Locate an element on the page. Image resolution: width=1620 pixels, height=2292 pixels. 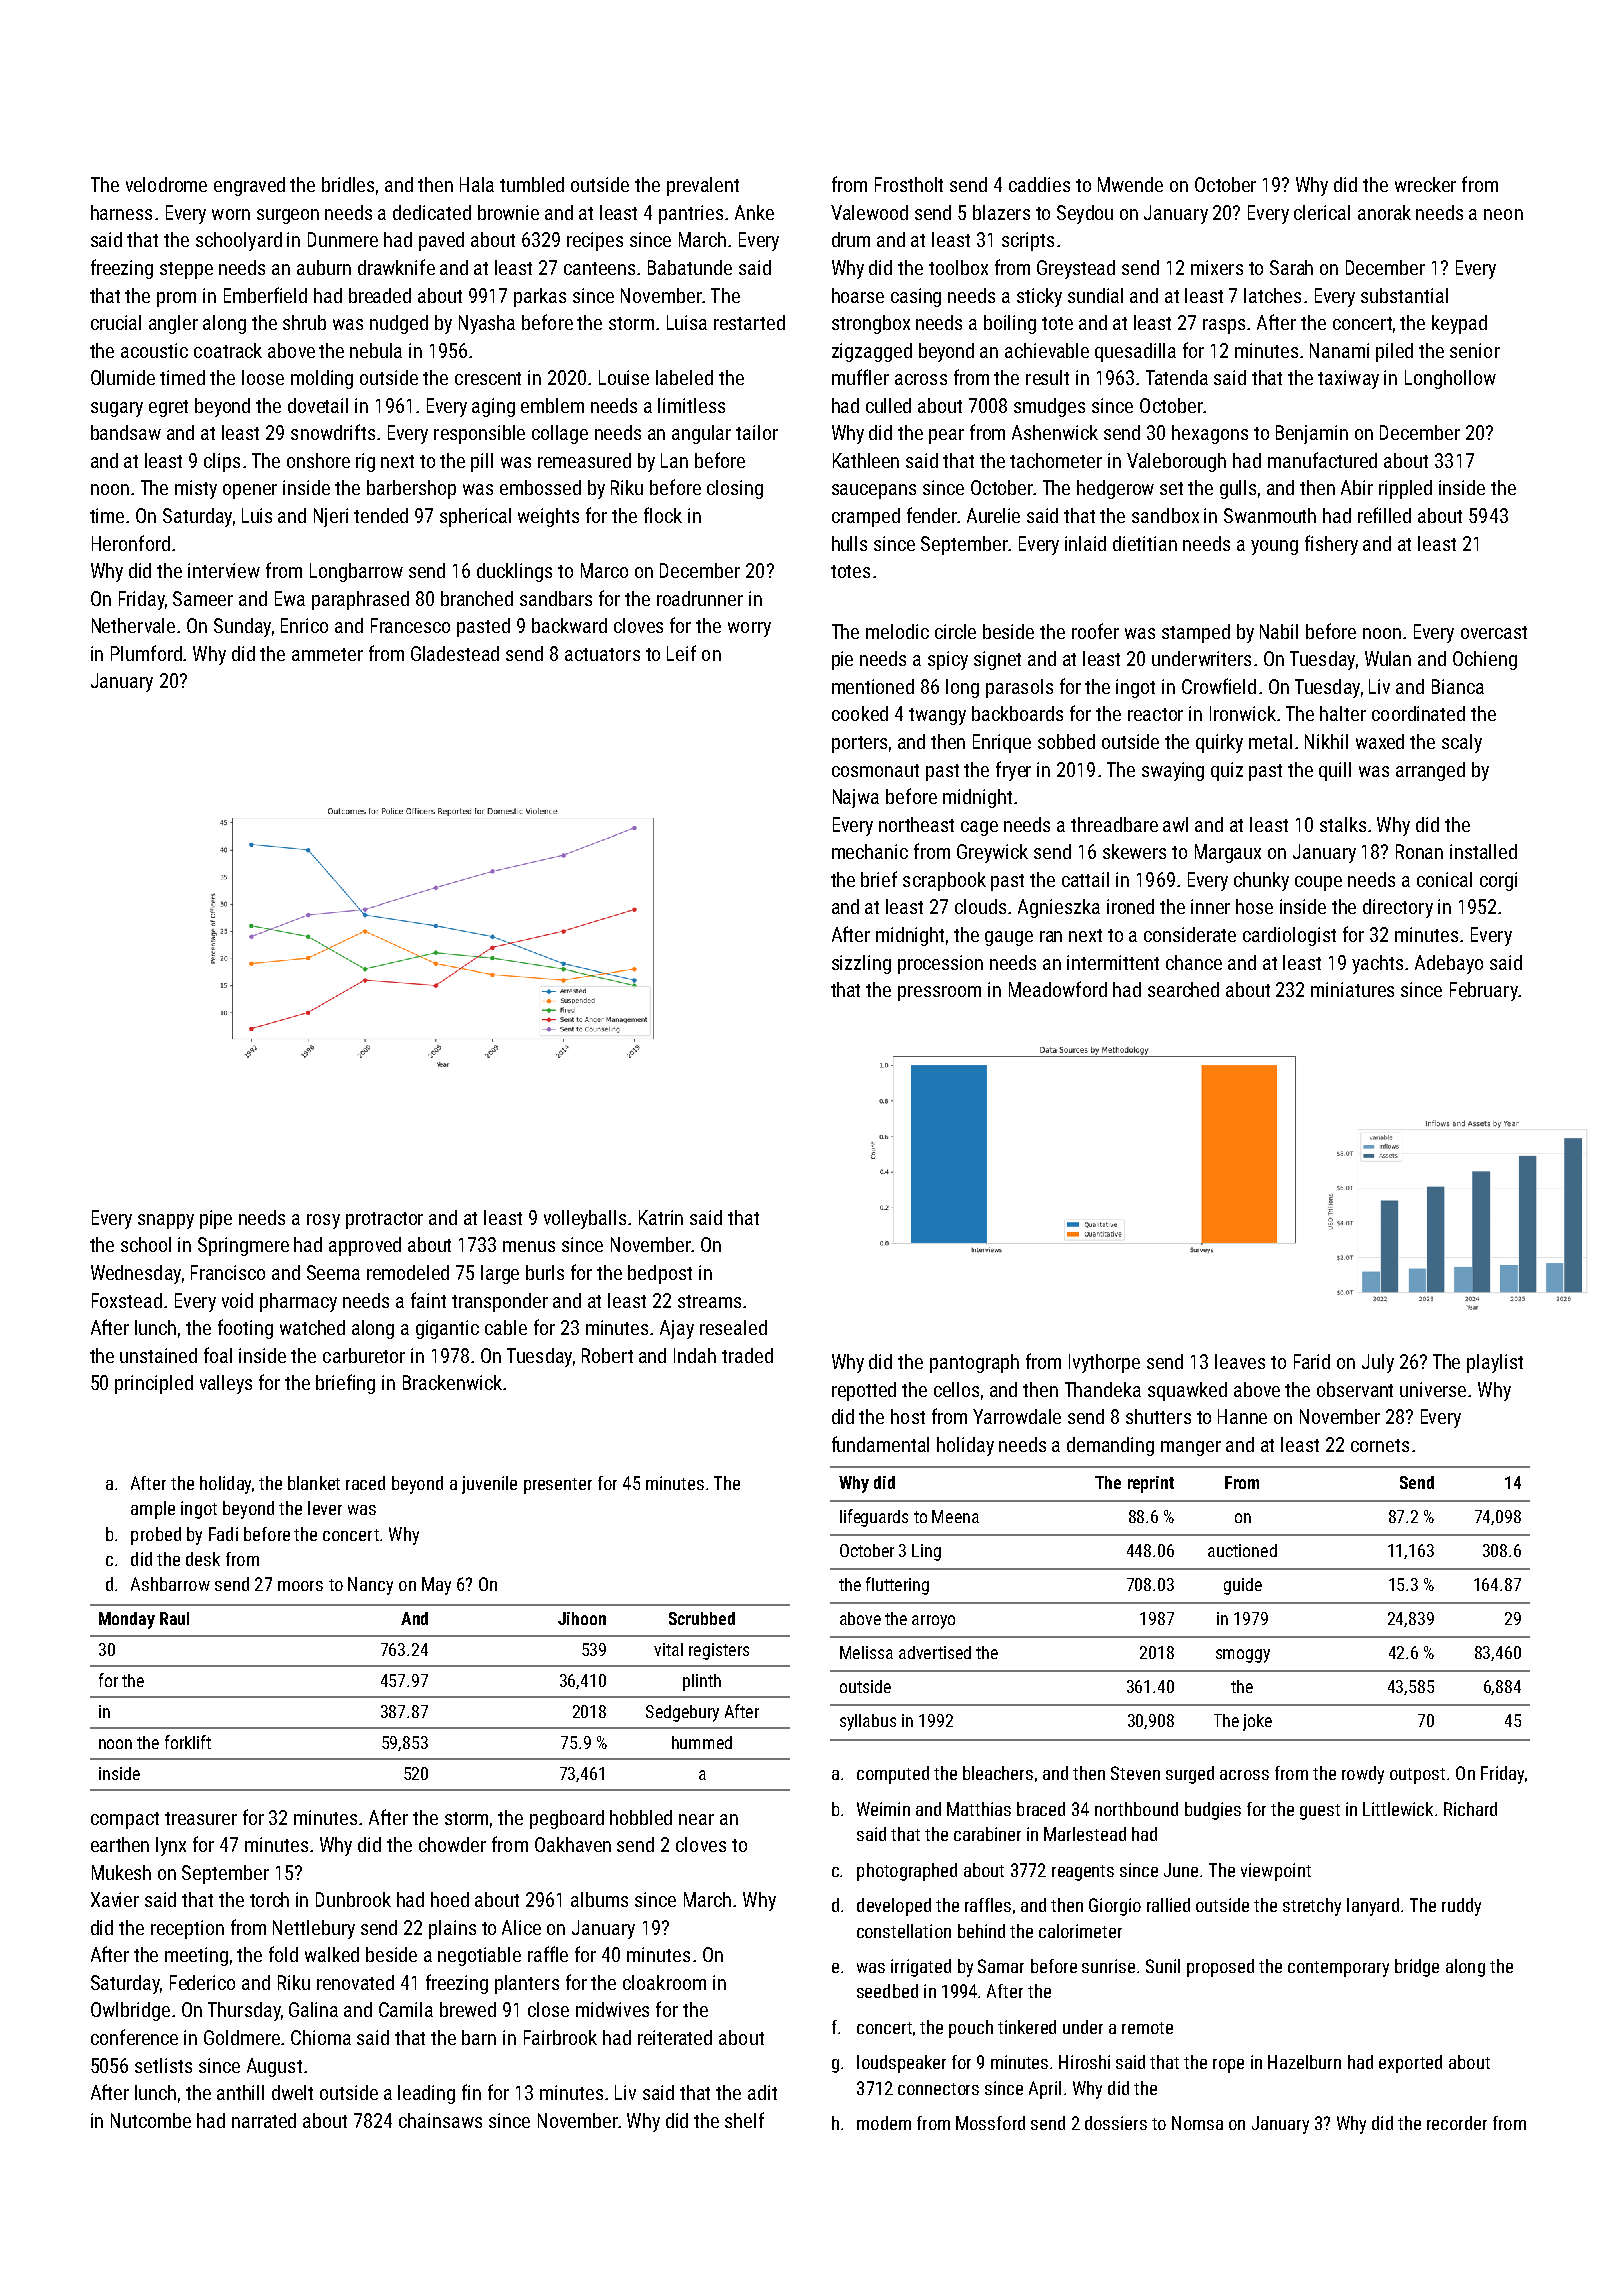
latches is located at coordinates (1272, 295).
